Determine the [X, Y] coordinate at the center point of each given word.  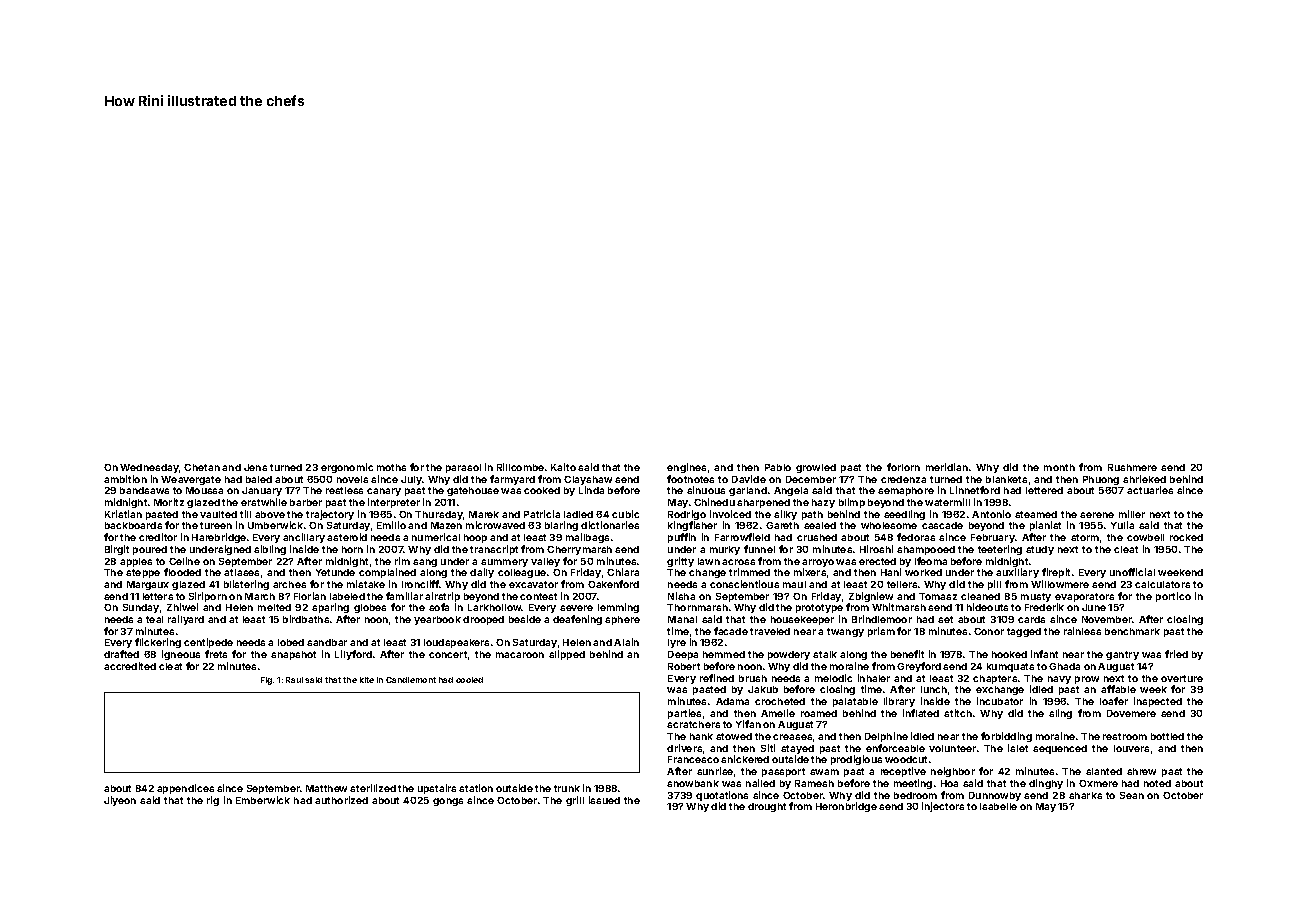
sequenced [1060, 749]
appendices [185, 789]
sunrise [715, 771]
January [262, 491]
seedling [904, 515]
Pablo [778, 467]
